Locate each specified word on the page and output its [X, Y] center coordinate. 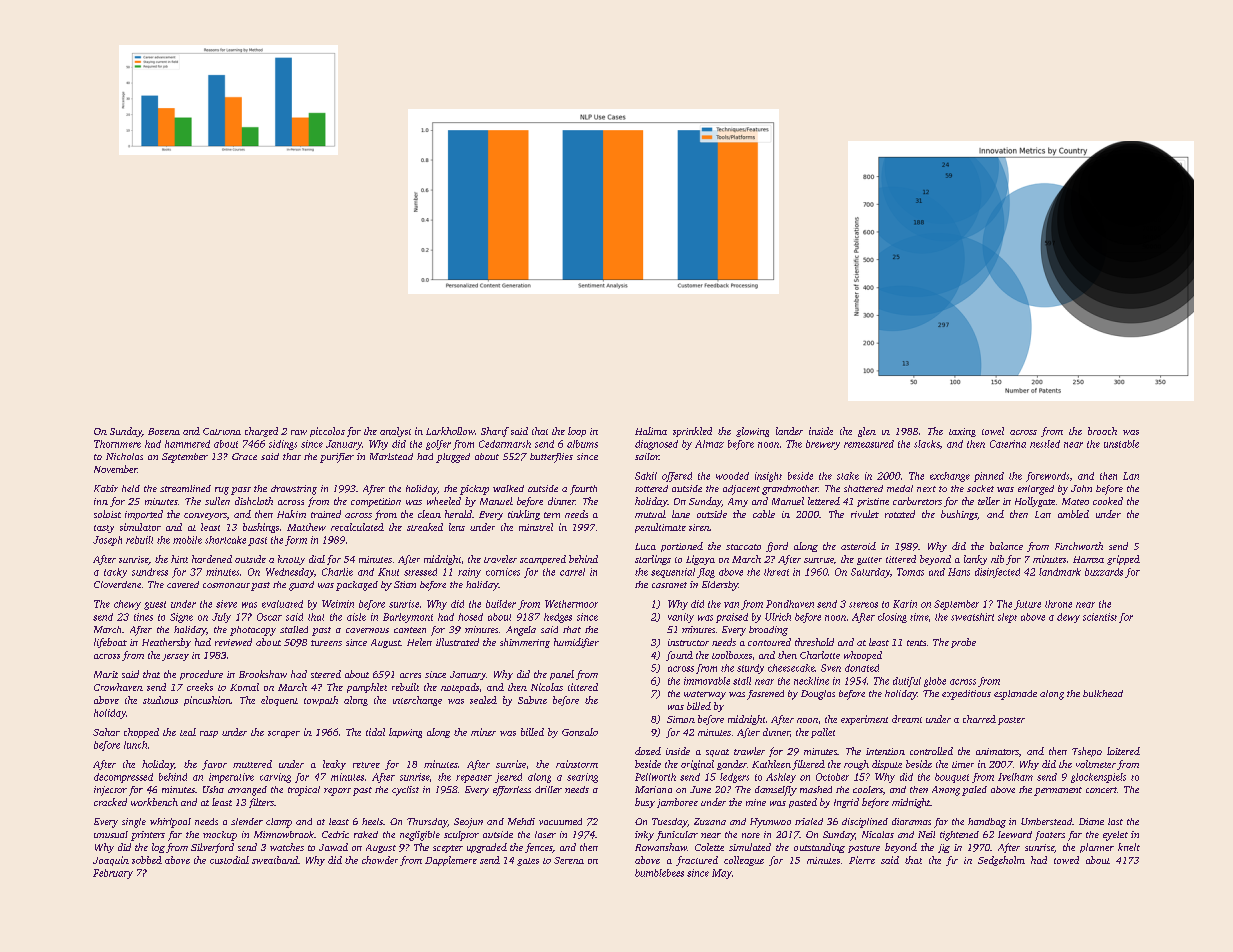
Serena [569, 860]
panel [562, 675]
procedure [201, 675]
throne [1058, 604]
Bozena [164, 431]
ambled [1073, 514]
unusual [111, 834]
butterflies [551, 458]
